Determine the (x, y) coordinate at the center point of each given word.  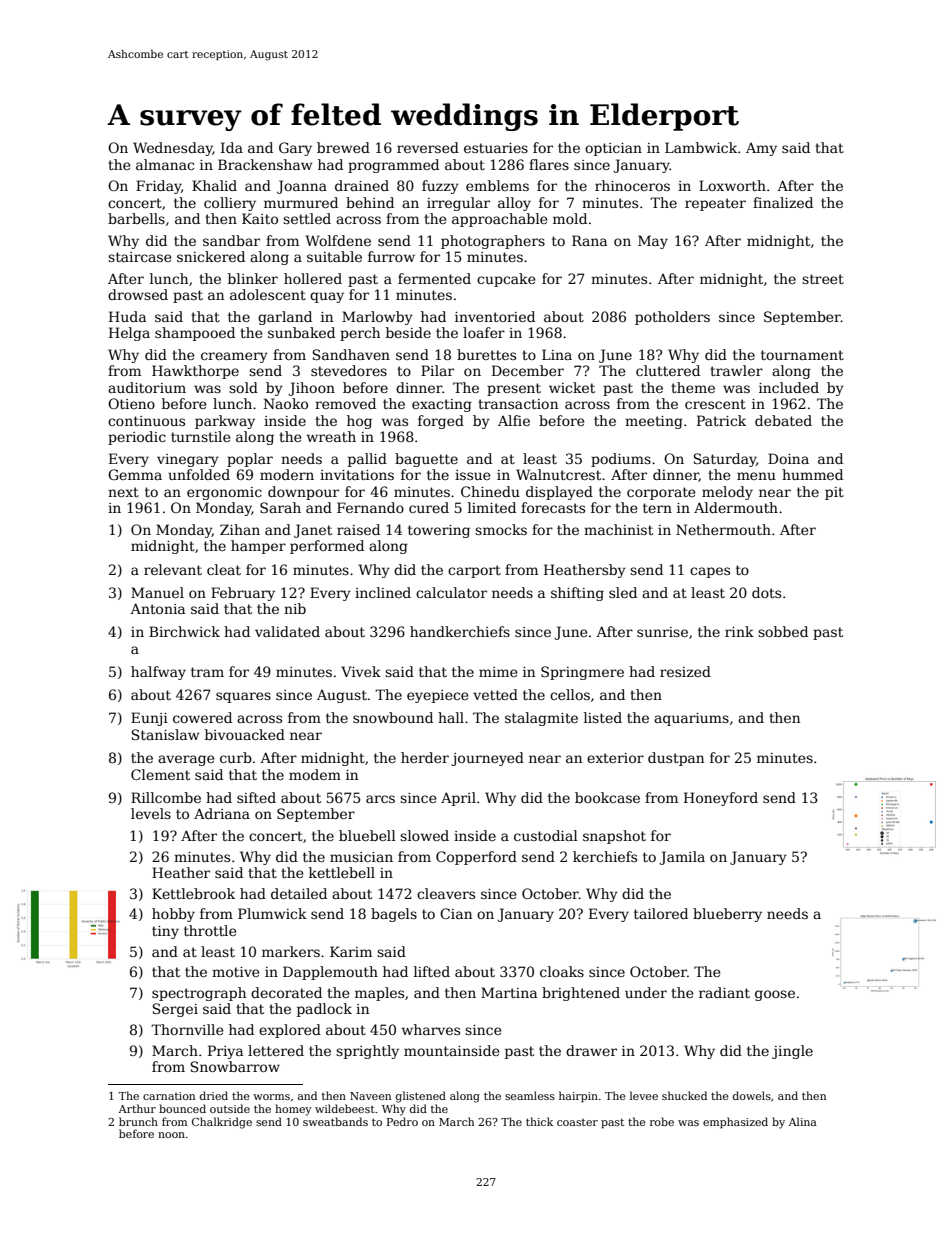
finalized (783, 202)
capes (710, 572)
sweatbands (335, 1121)
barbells (136, 218)
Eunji (149, 719)
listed (603, 717)
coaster (577, 1122)
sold (243, 387)
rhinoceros (632, 185)
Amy (761, 149)
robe (662, 1121)
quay (327, 297)
